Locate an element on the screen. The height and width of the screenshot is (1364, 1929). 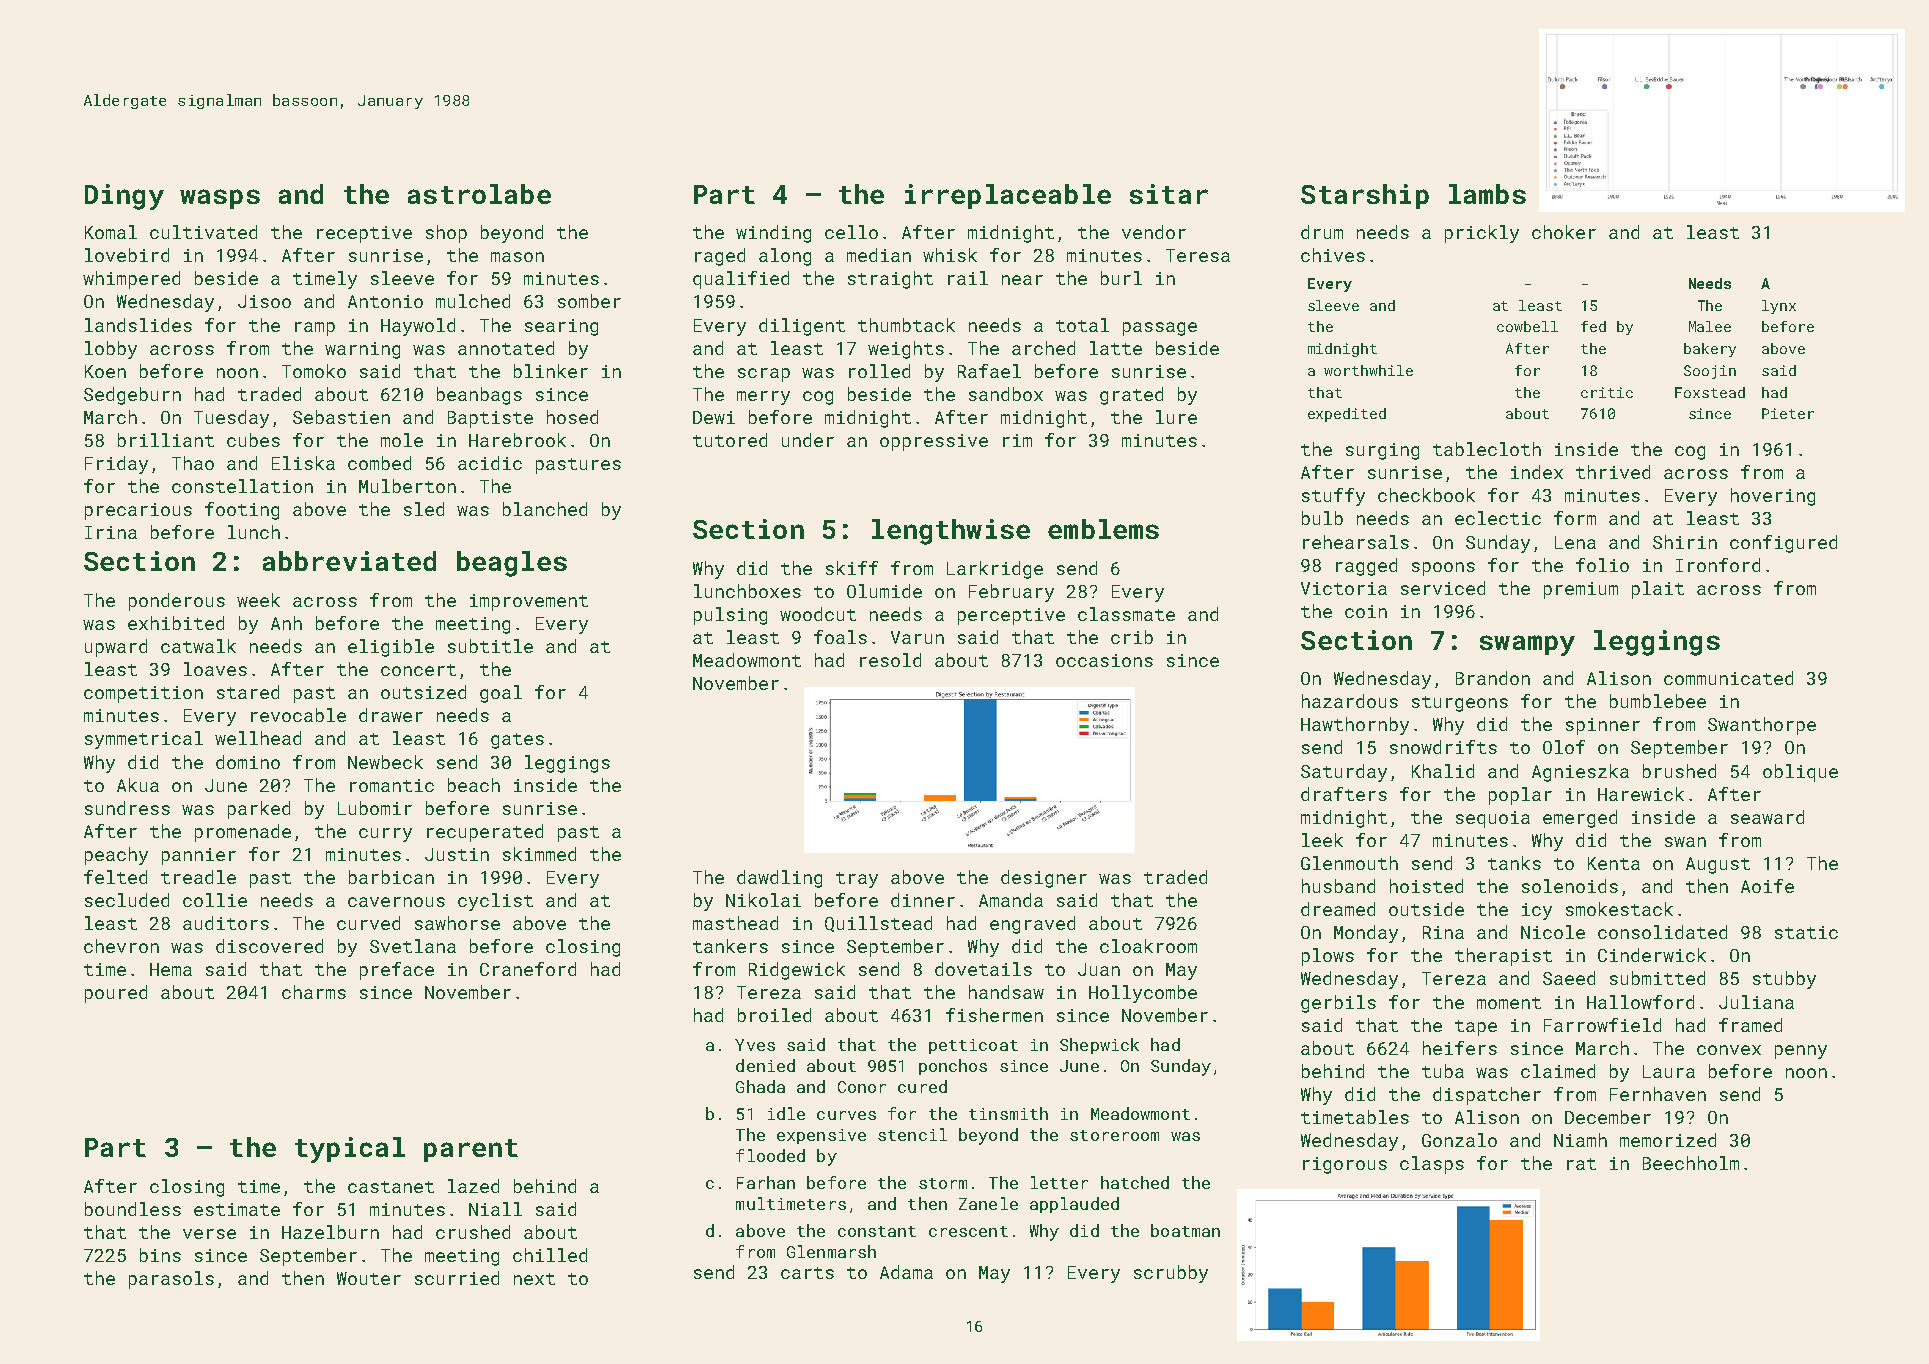
arched is located at coordinates (1043, 348).
